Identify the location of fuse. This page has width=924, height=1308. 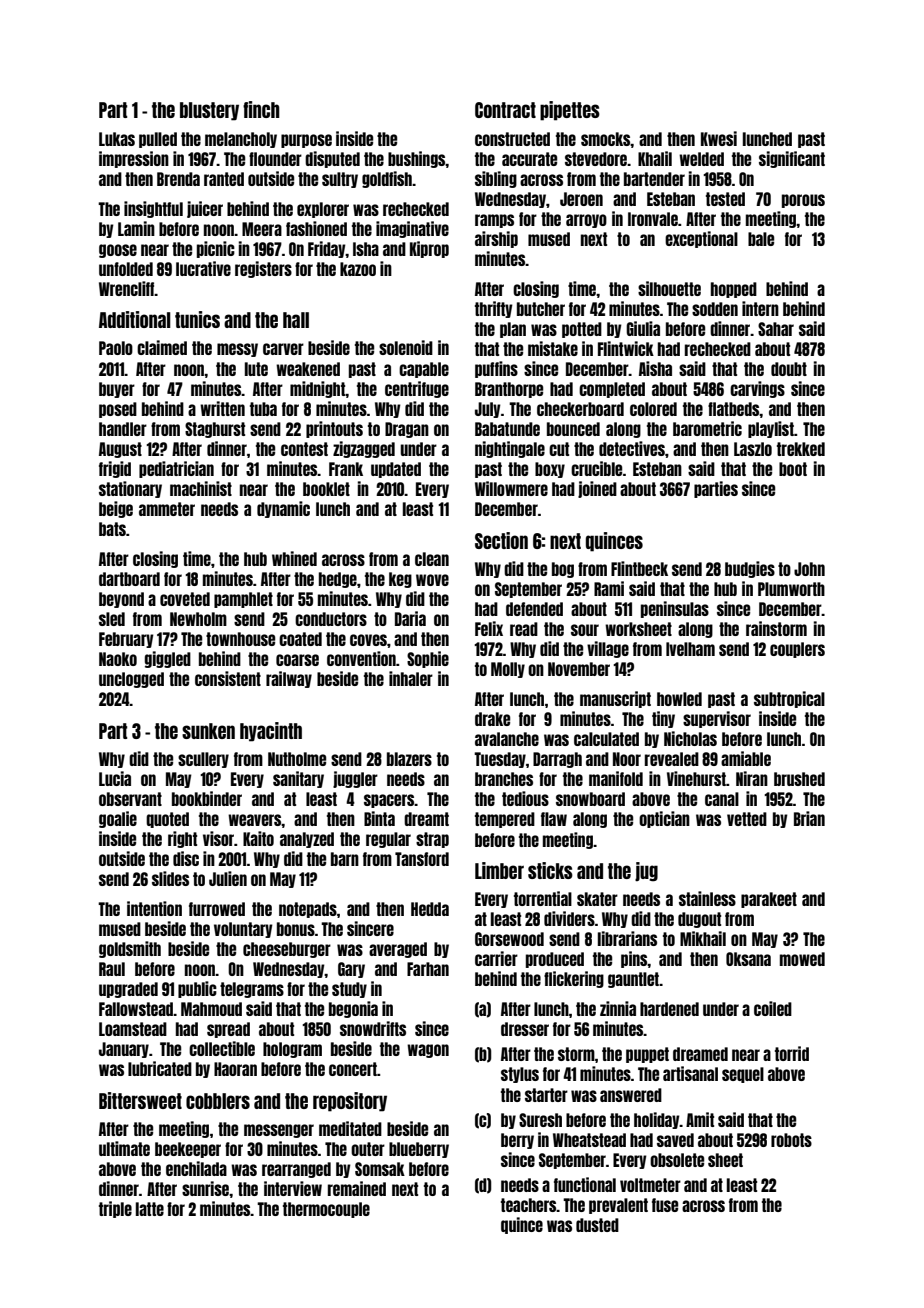
(665, 1205).
